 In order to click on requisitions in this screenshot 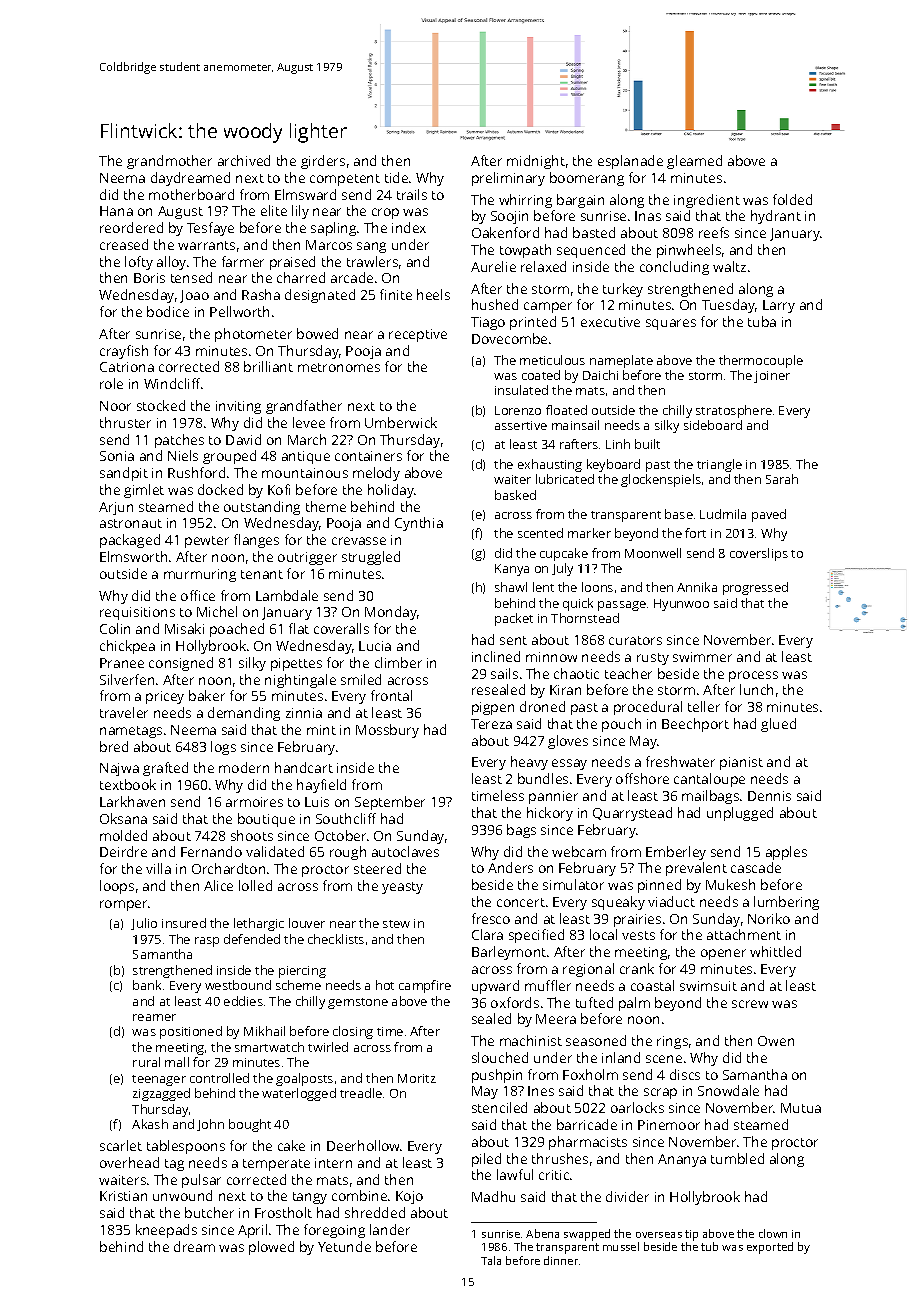, I will do `click(137, 613)`.
